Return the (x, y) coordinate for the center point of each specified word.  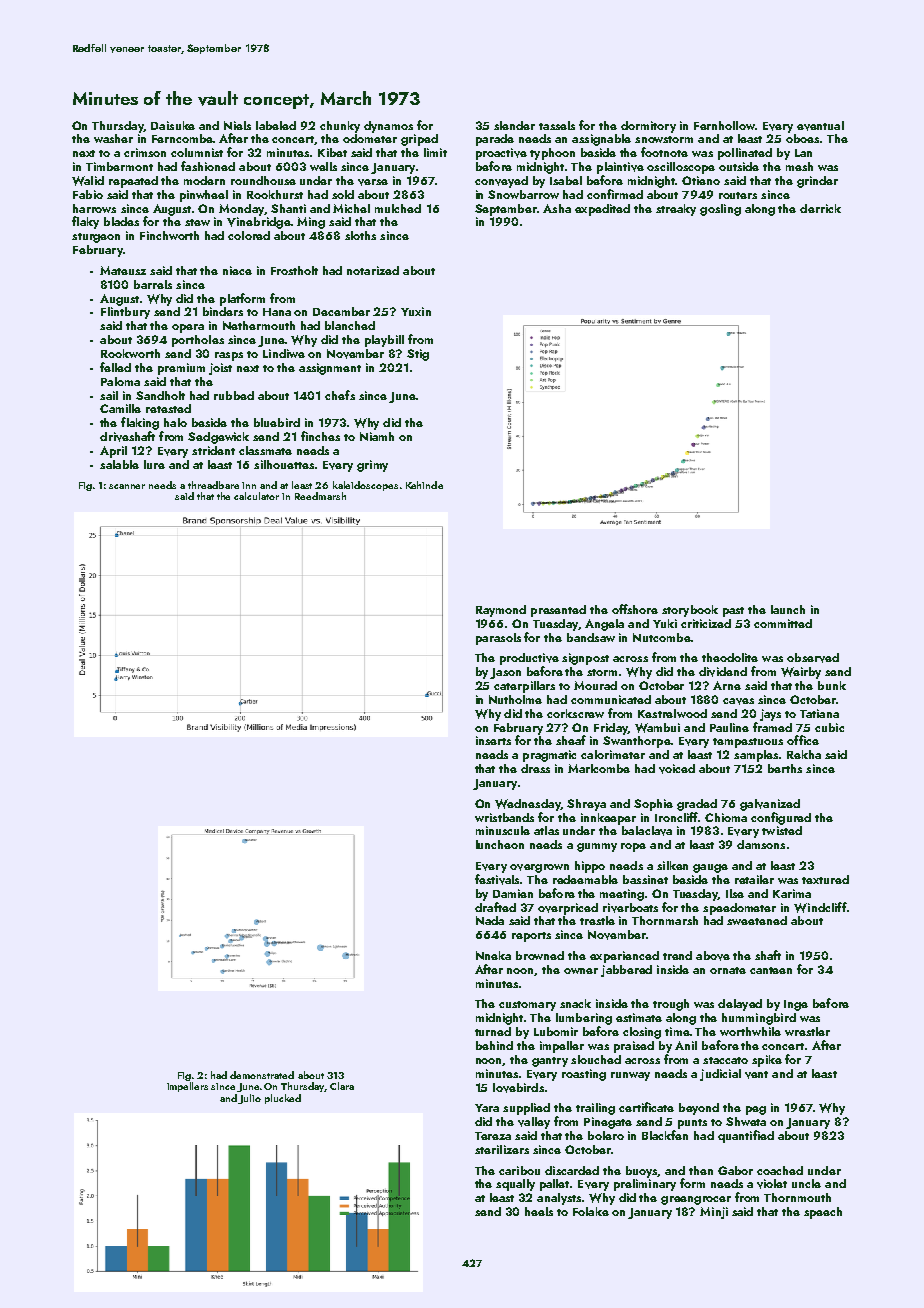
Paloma (120, 381)
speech (823, 1213)
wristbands (504, 817)
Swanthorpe (637, 742)
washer (113, 138)
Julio (249, 1099)
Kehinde (424, 485)
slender (514, 125)
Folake (591, 1211)
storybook (690, 611)
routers (738, 195)
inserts (493, 740)
